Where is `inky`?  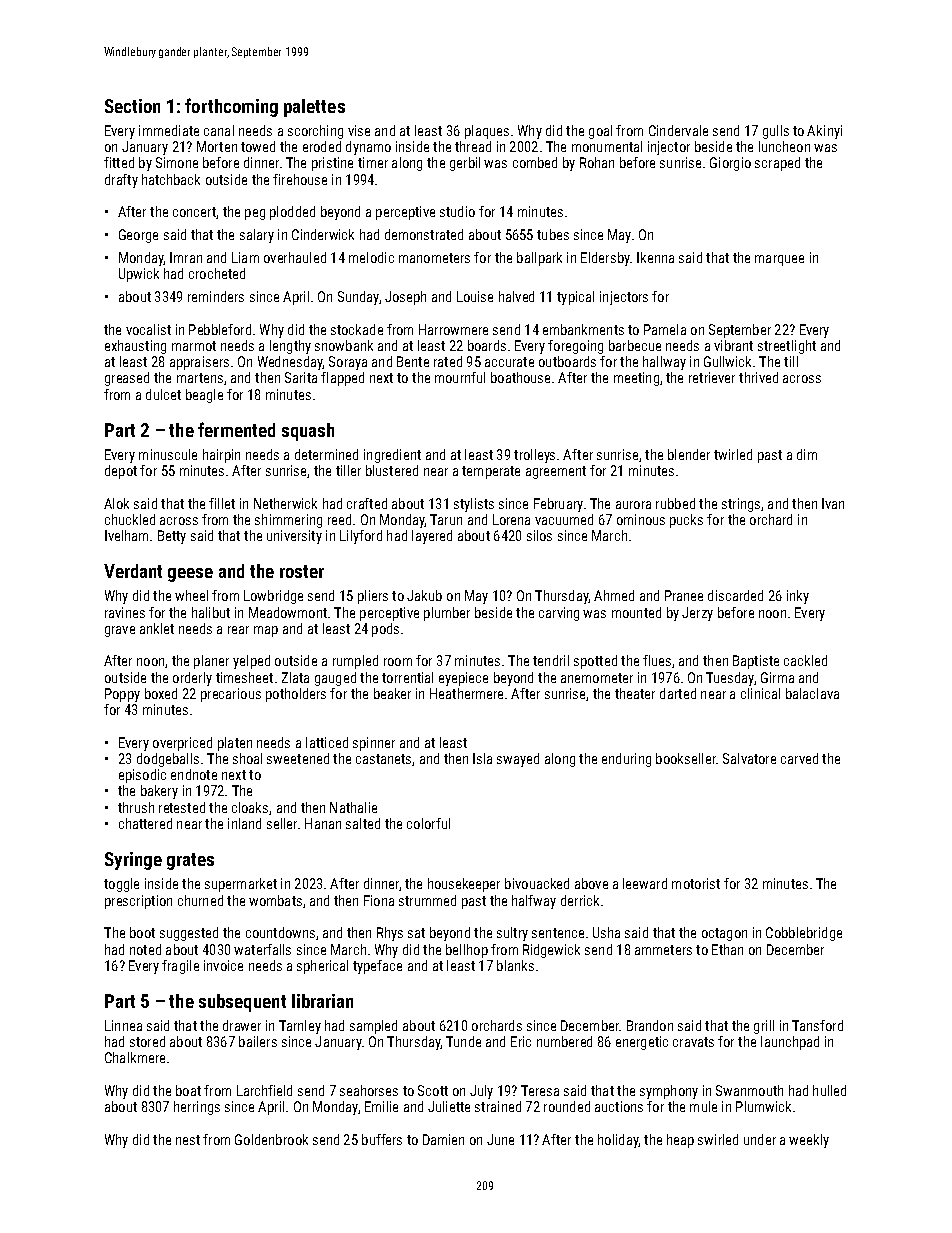
inky is located at coordinates (798, 597).
